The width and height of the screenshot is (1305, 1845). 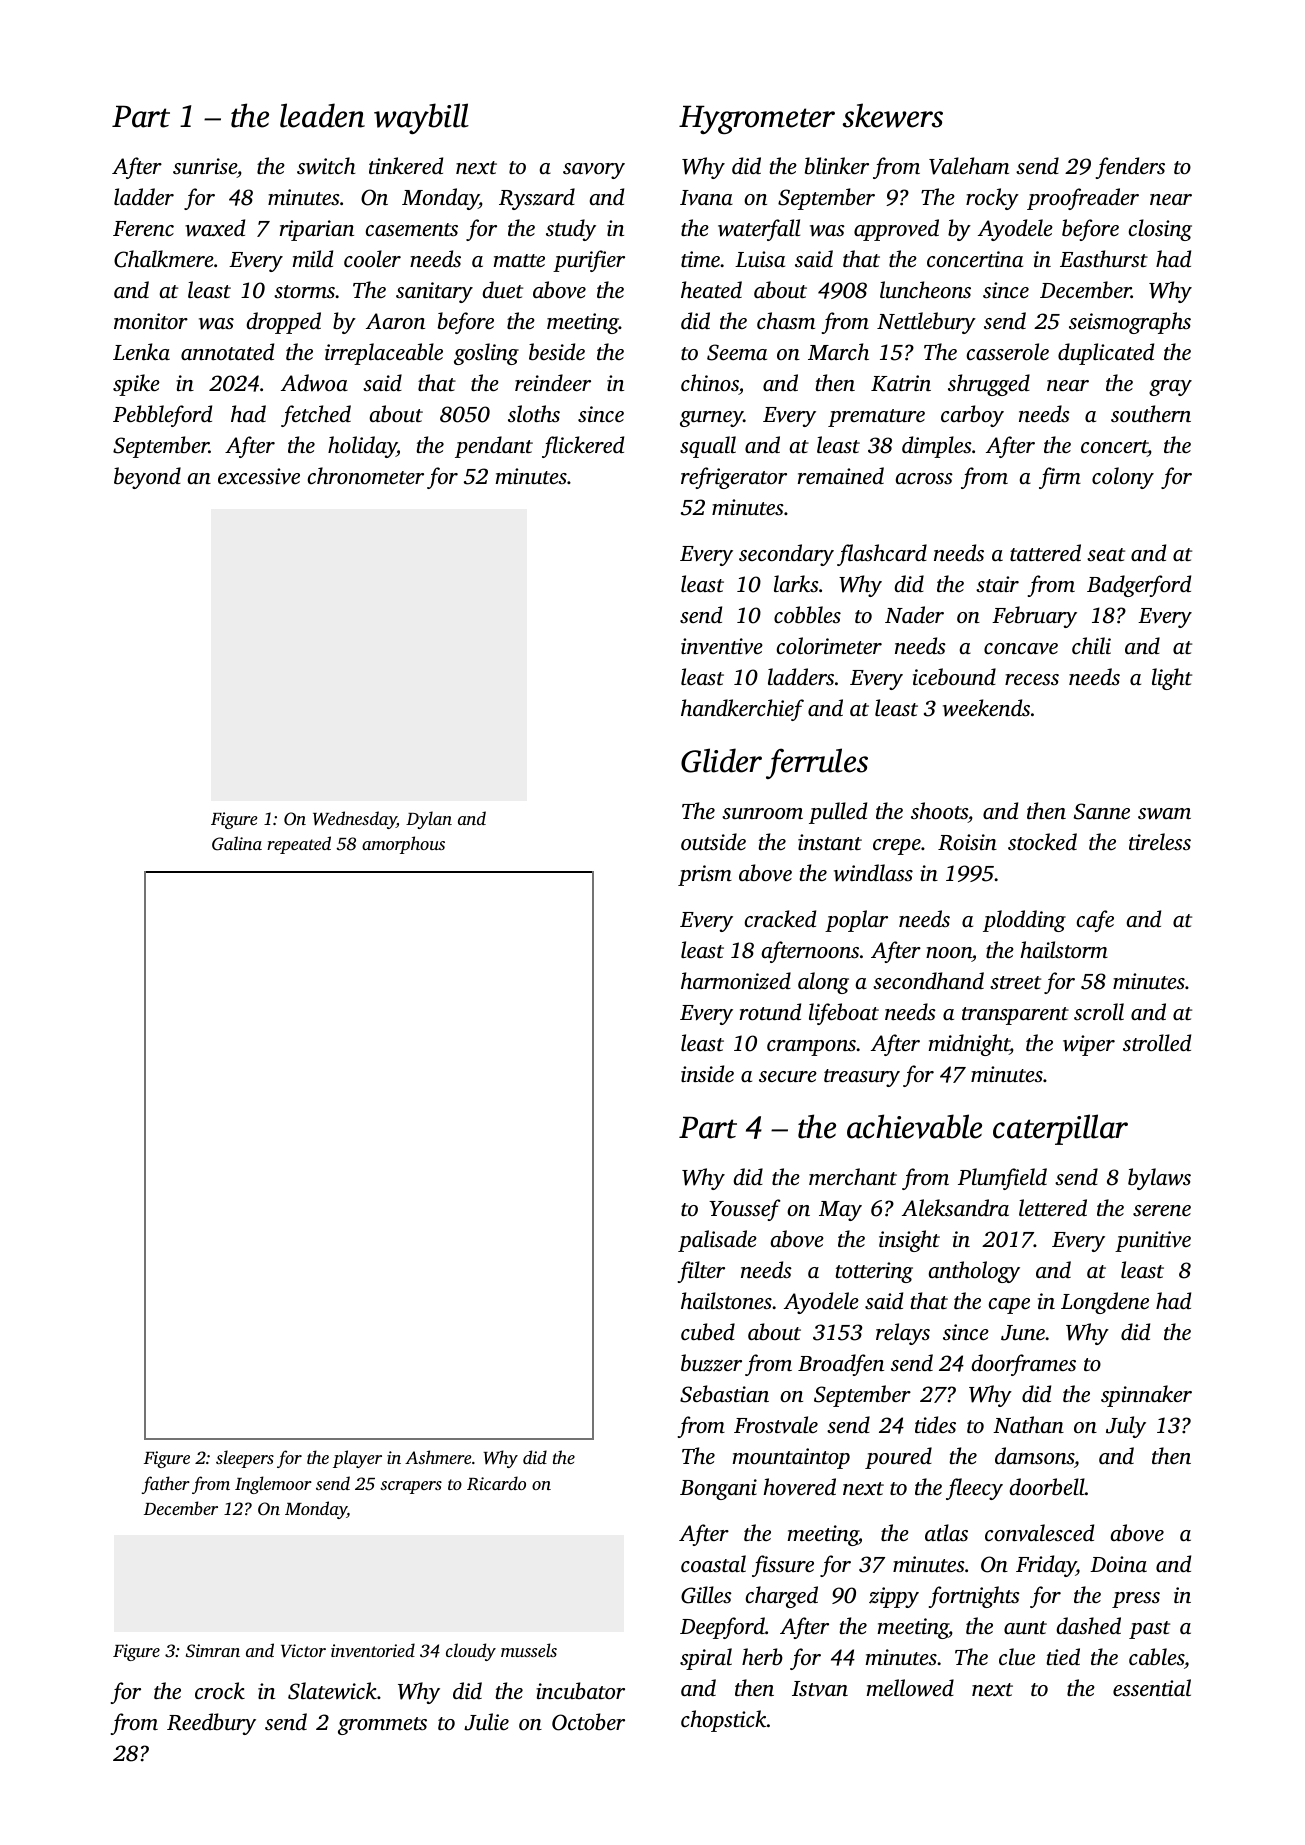 What do you see at coordinates (166, 1485) in the screenshot?
I see `father` at bounding box center [166, 1485].
